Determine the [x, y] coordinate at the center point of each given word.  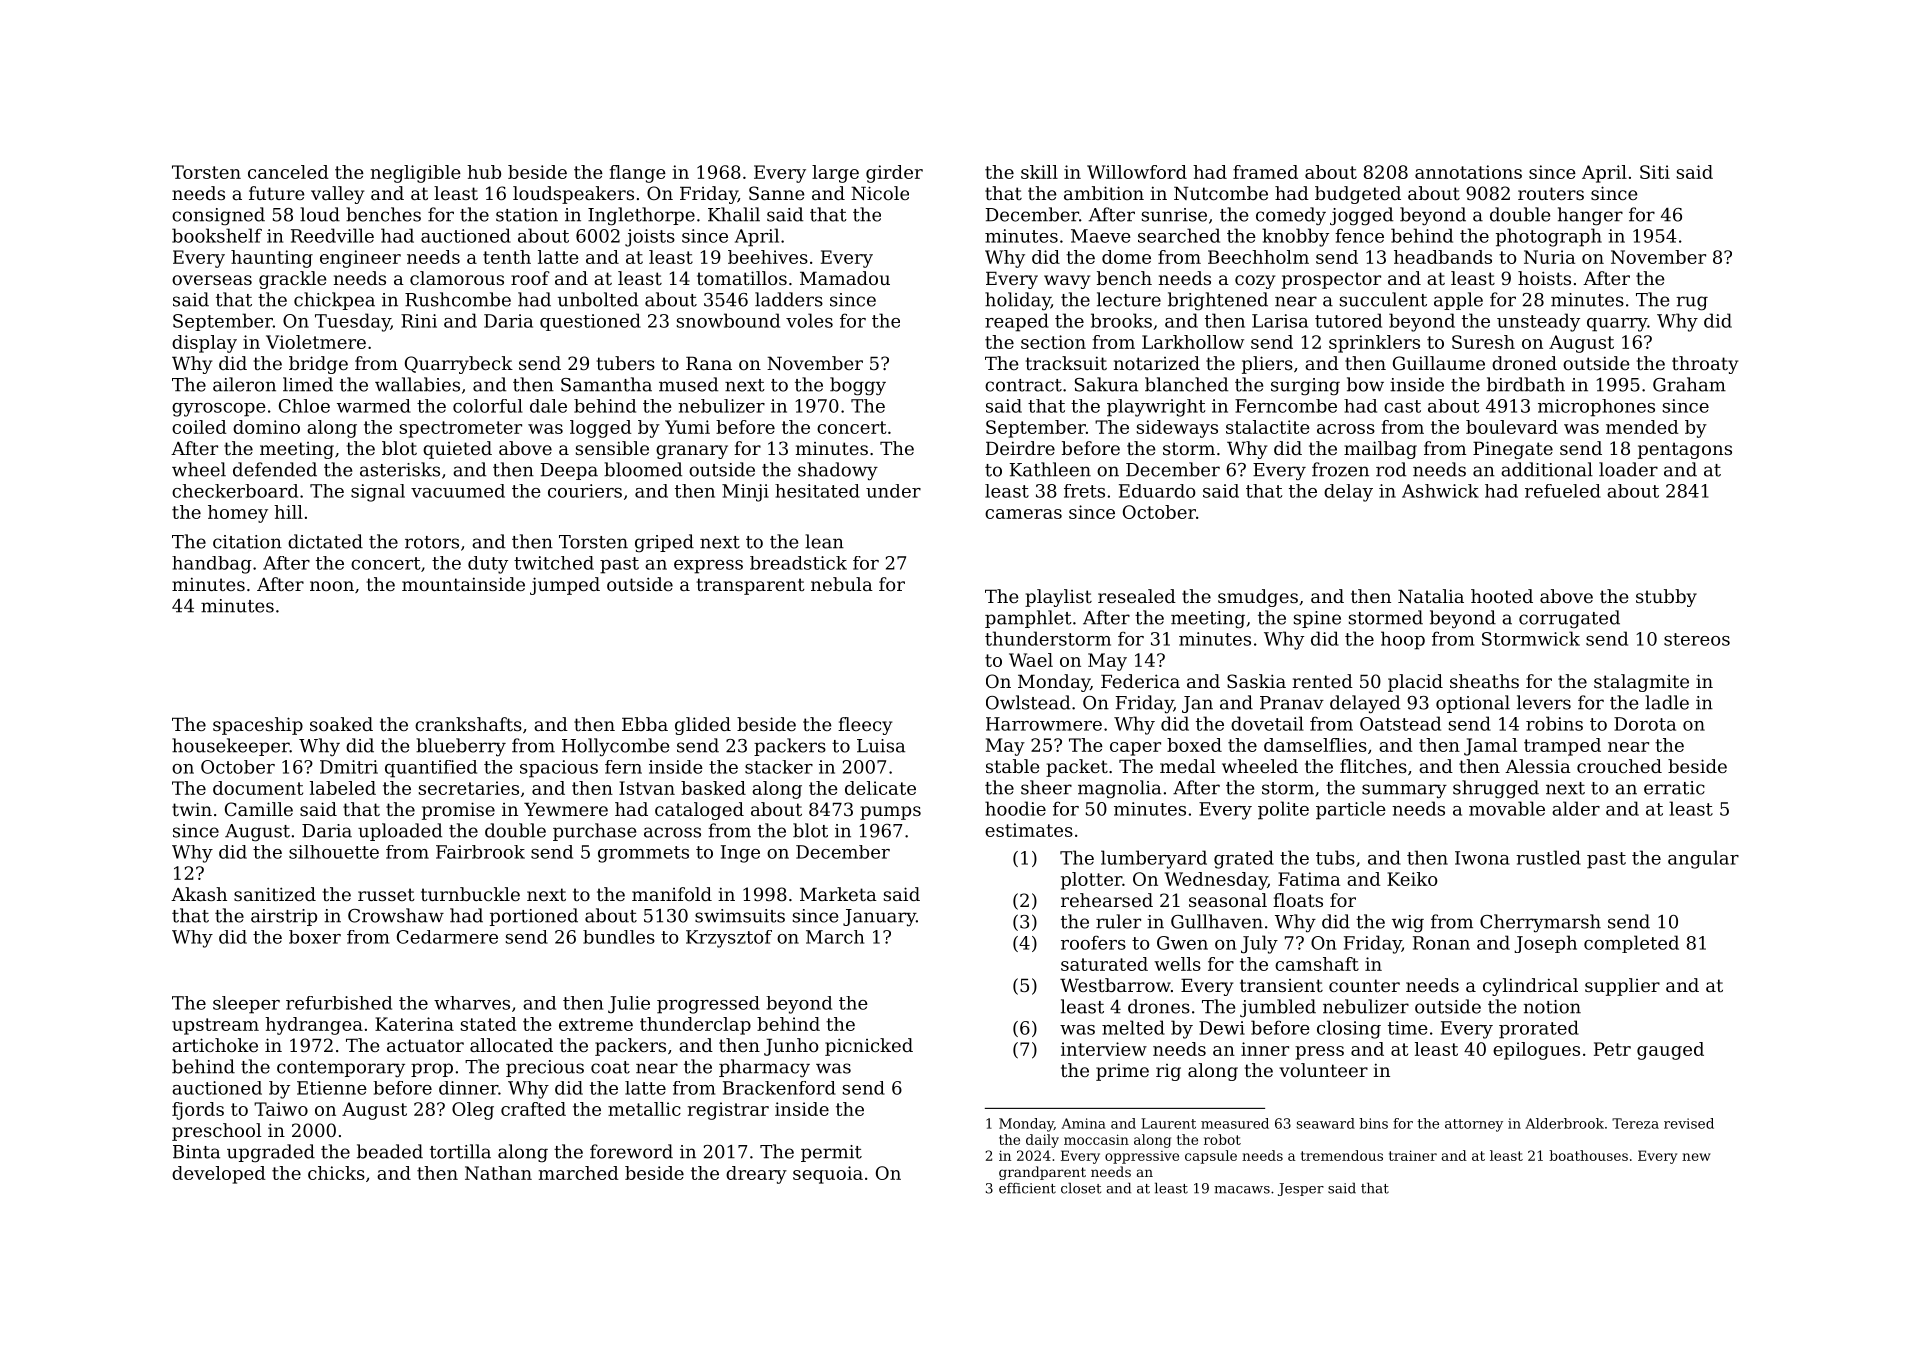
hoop [1403, 640]
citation [247, 542]
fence [1359, 235]
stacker [779, 767]
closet [1081, 1188]
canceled [288, 172]
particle [1351, 810]
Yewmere [566, 809]
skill [1039, 172]
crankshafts [468, 724]
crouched [1619, 766]
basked [713, 788]
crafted [533, 1109]
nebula [842, 584]
